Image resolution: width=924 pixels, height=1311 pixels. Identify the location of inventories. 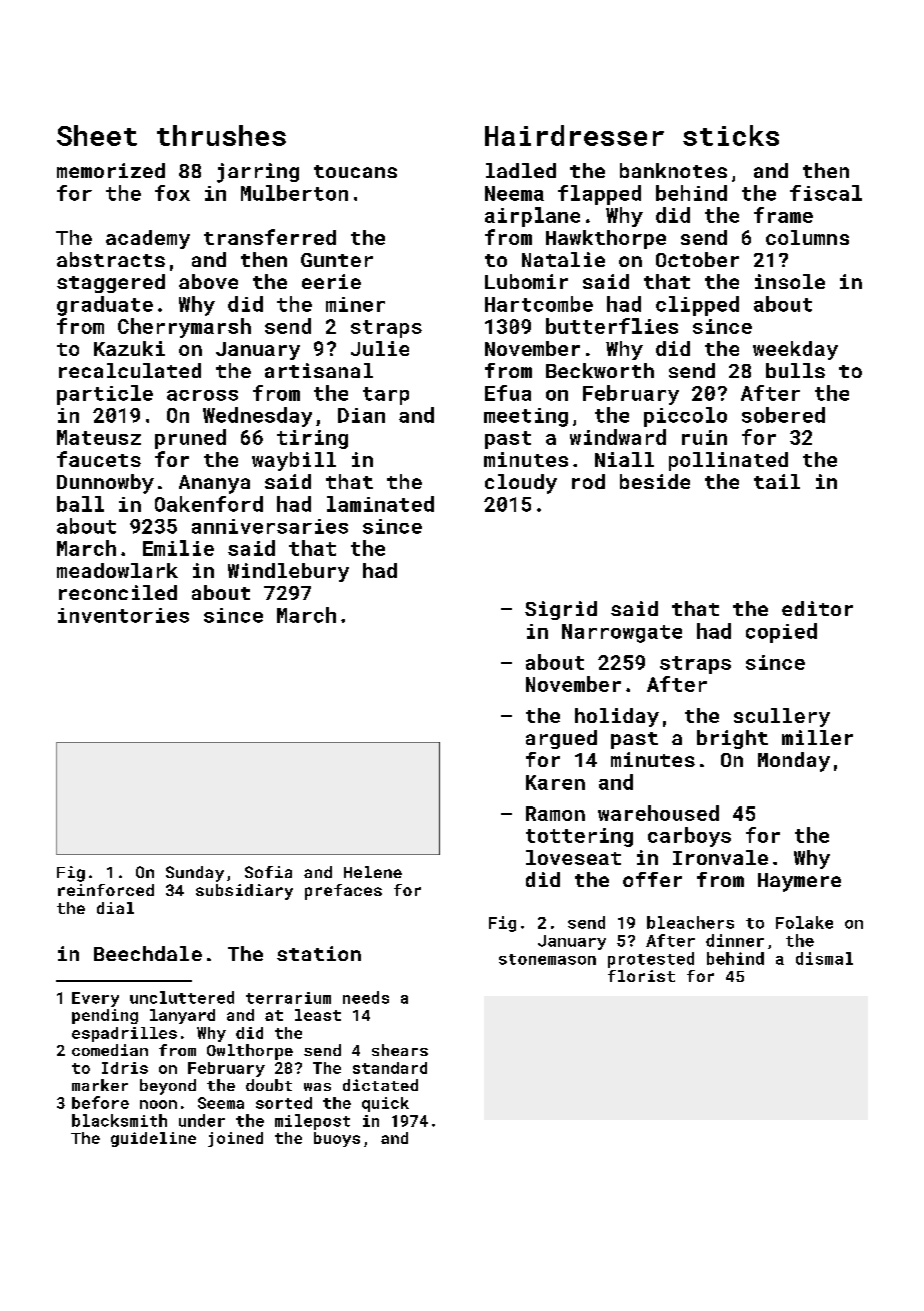
(123, 615).
